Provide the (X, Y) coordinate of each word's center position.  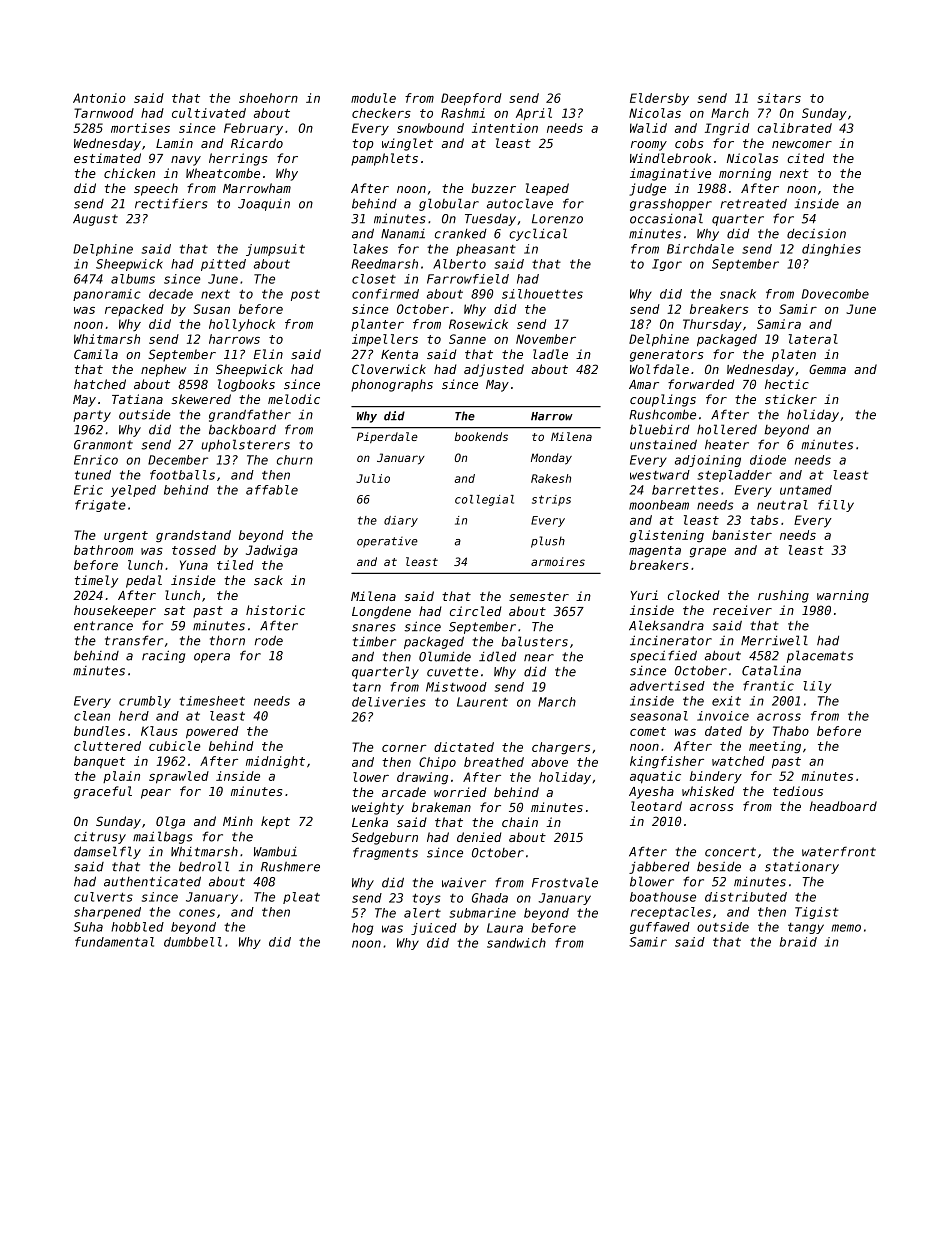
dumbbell (193, 942)
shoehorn (268, 98)
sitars (779, 98)
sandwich (516, 943)
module (373, 98)
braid (798, 942)
